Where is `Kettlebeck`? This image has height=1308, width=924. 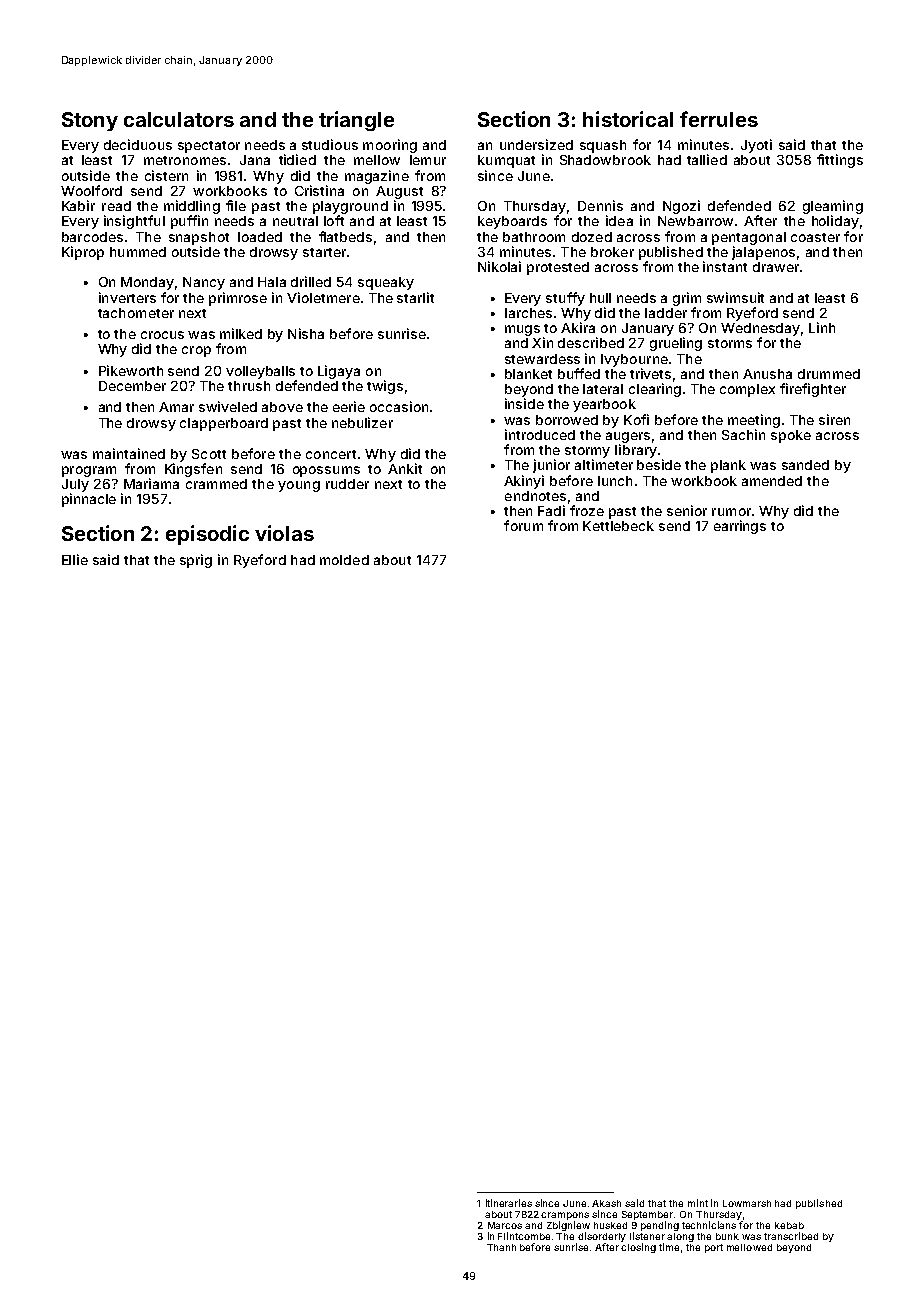 Kettlebeck is located at coordinates (618, 526).
